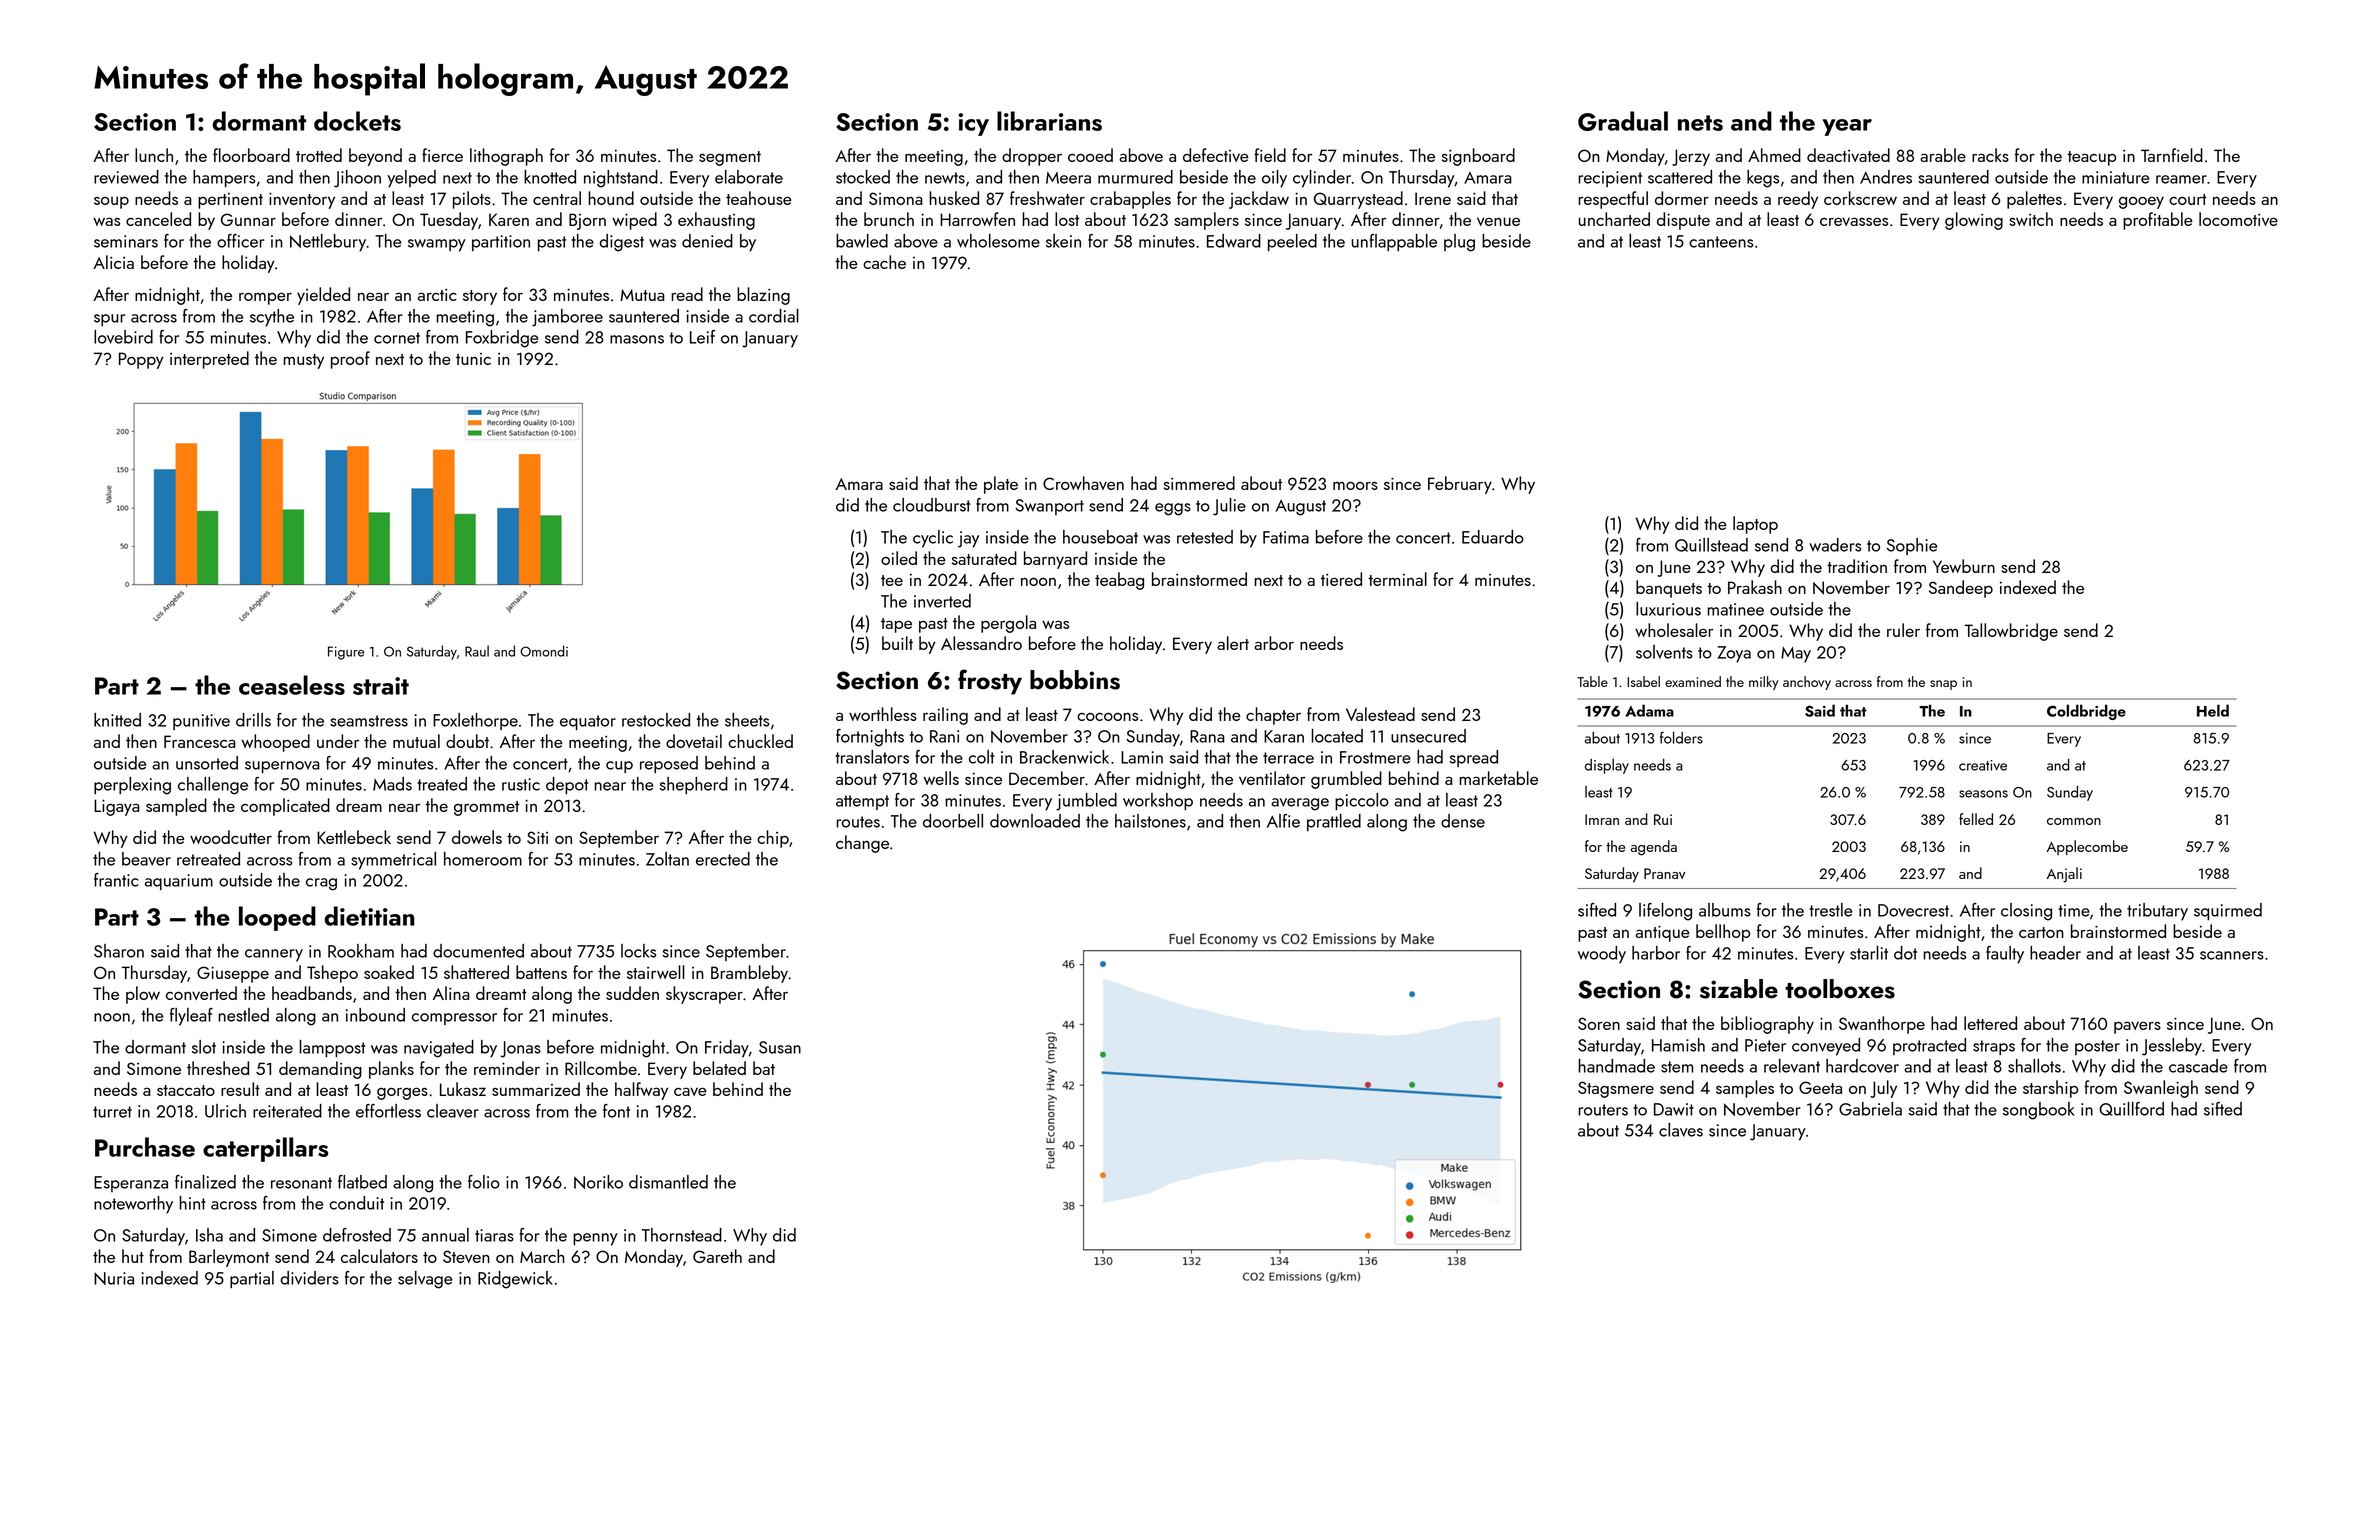 This screenshot has height=1540, width=2380. Describe the element at coordinates (292, 685) in the screenshot. I see `ceaseless` at that location.
